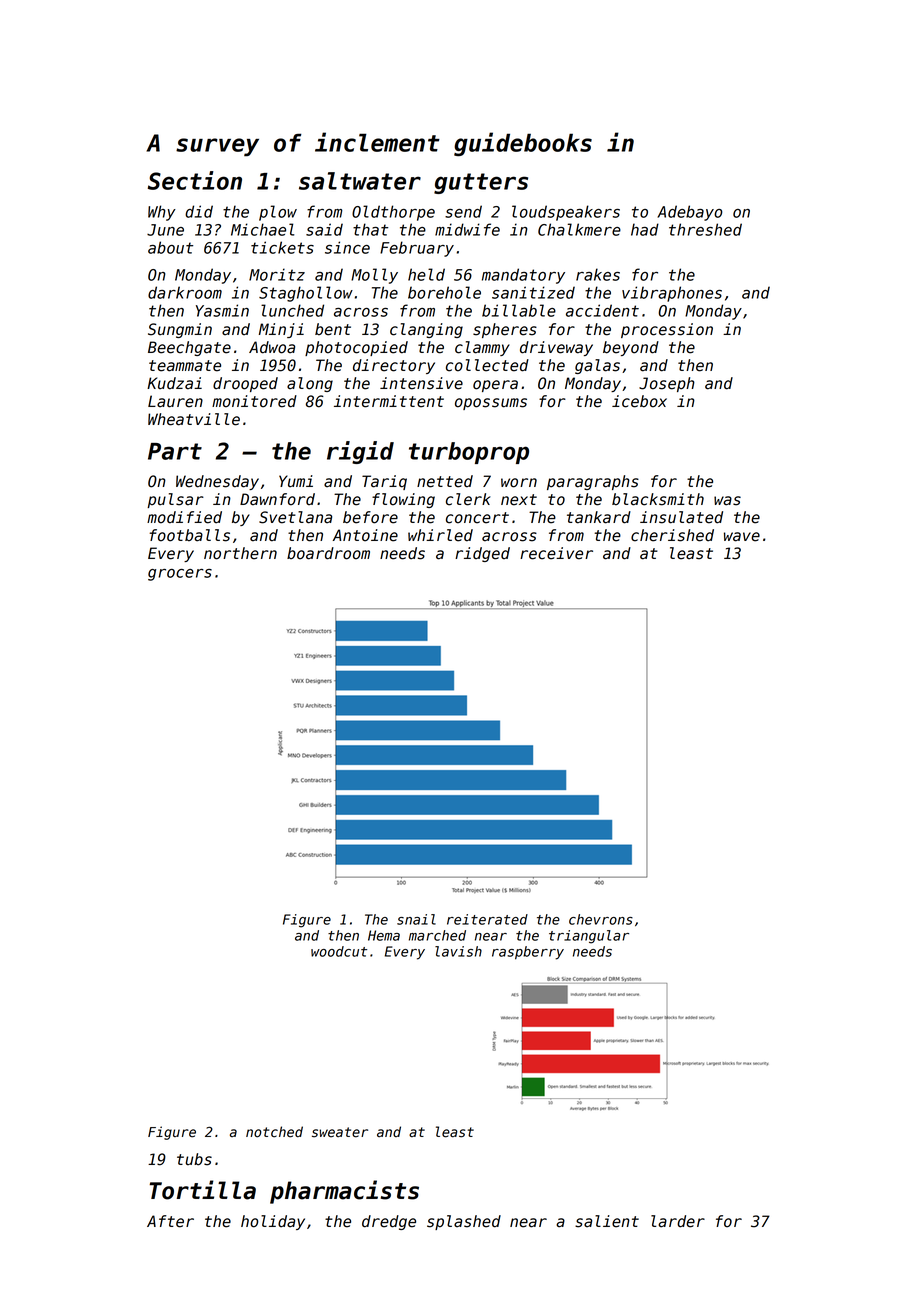  What do you see at coordinates (672, 535) in the image?
I see `cherished` at bounding box center [672, 535].
